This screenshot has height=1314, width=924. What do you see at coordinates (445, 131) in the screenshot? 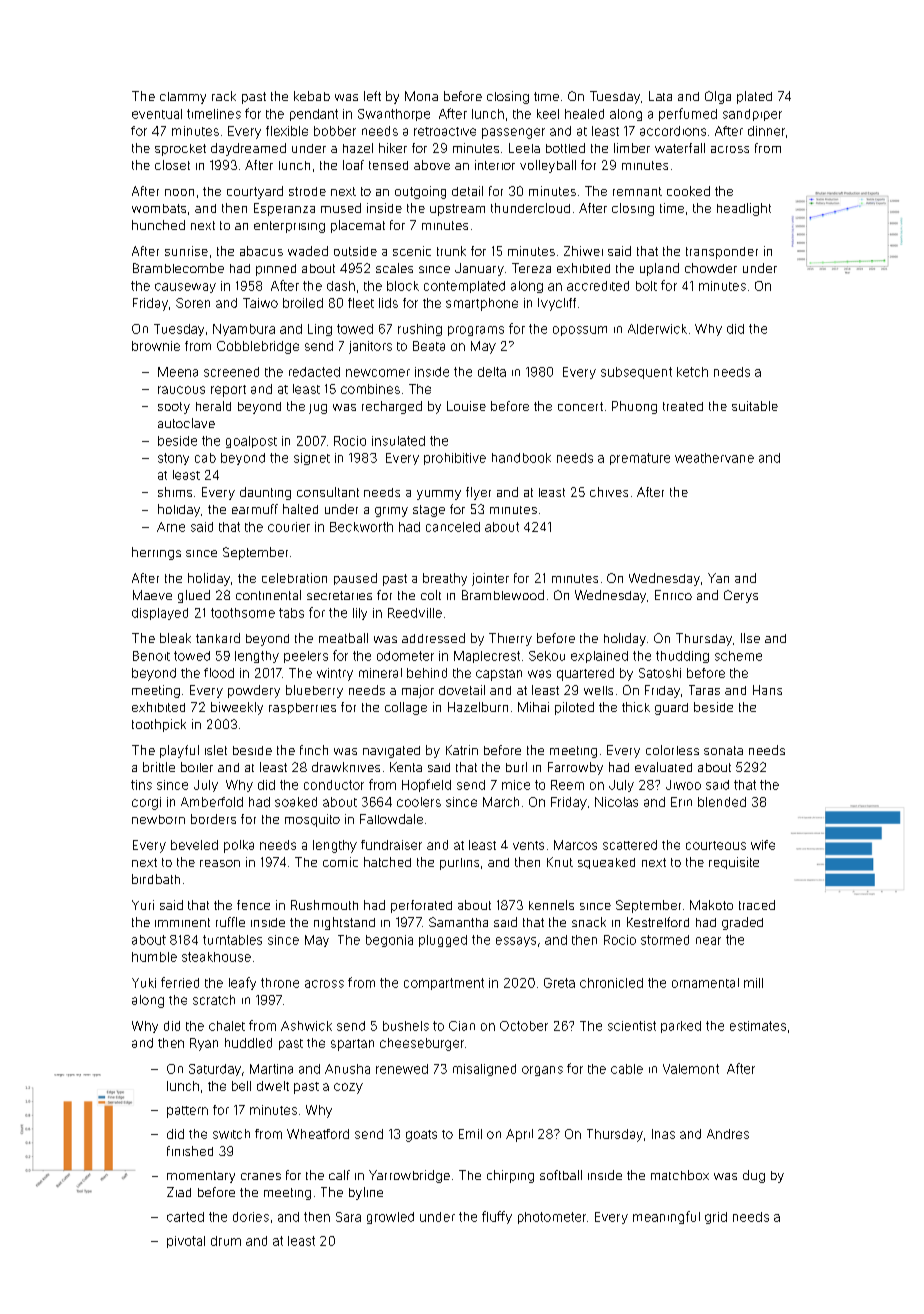
I see `retroactive` at bounding box center [445, 131].
